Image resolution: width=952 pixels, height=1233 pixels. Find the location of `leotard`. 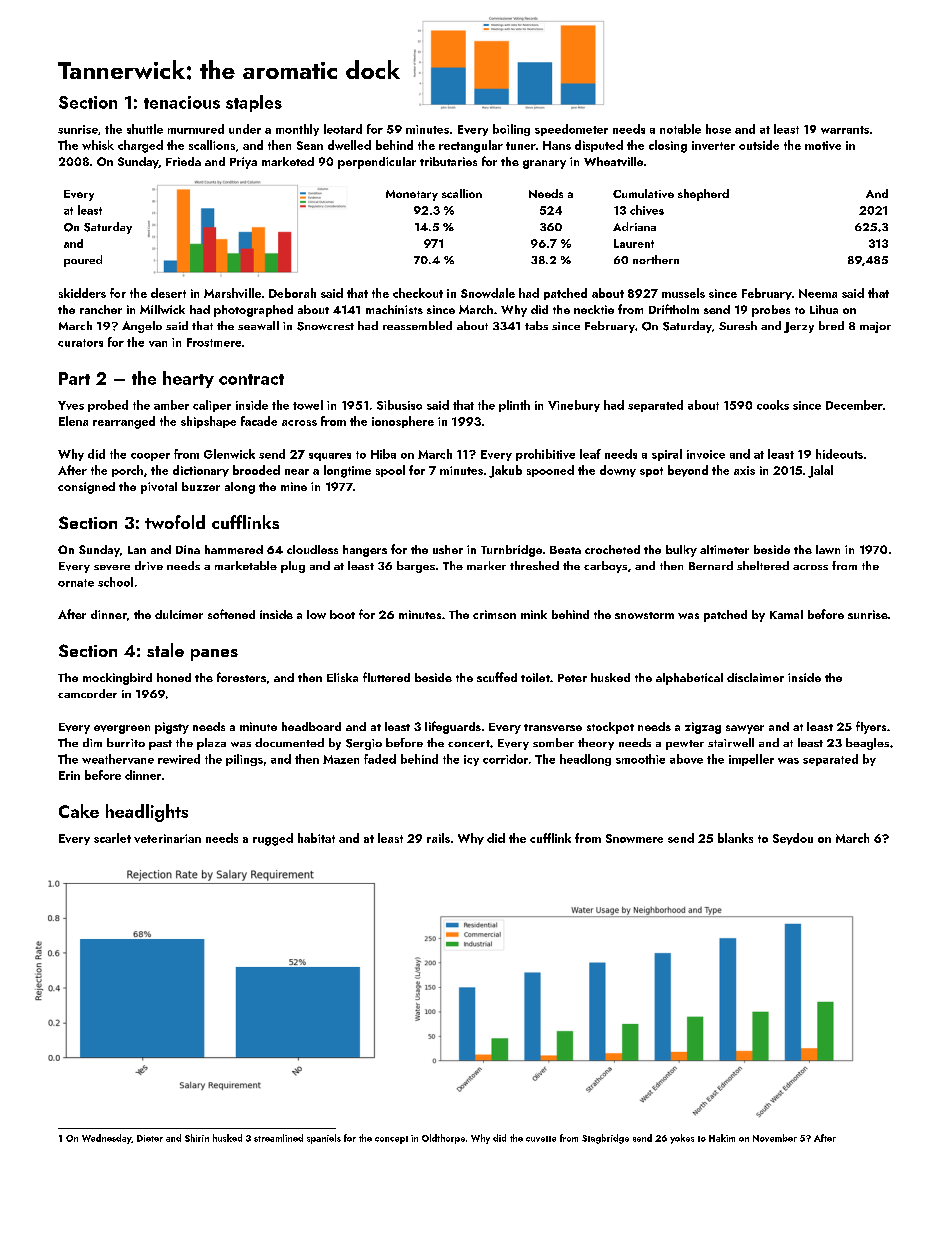

leotard is located at coordinates (343, 129).
